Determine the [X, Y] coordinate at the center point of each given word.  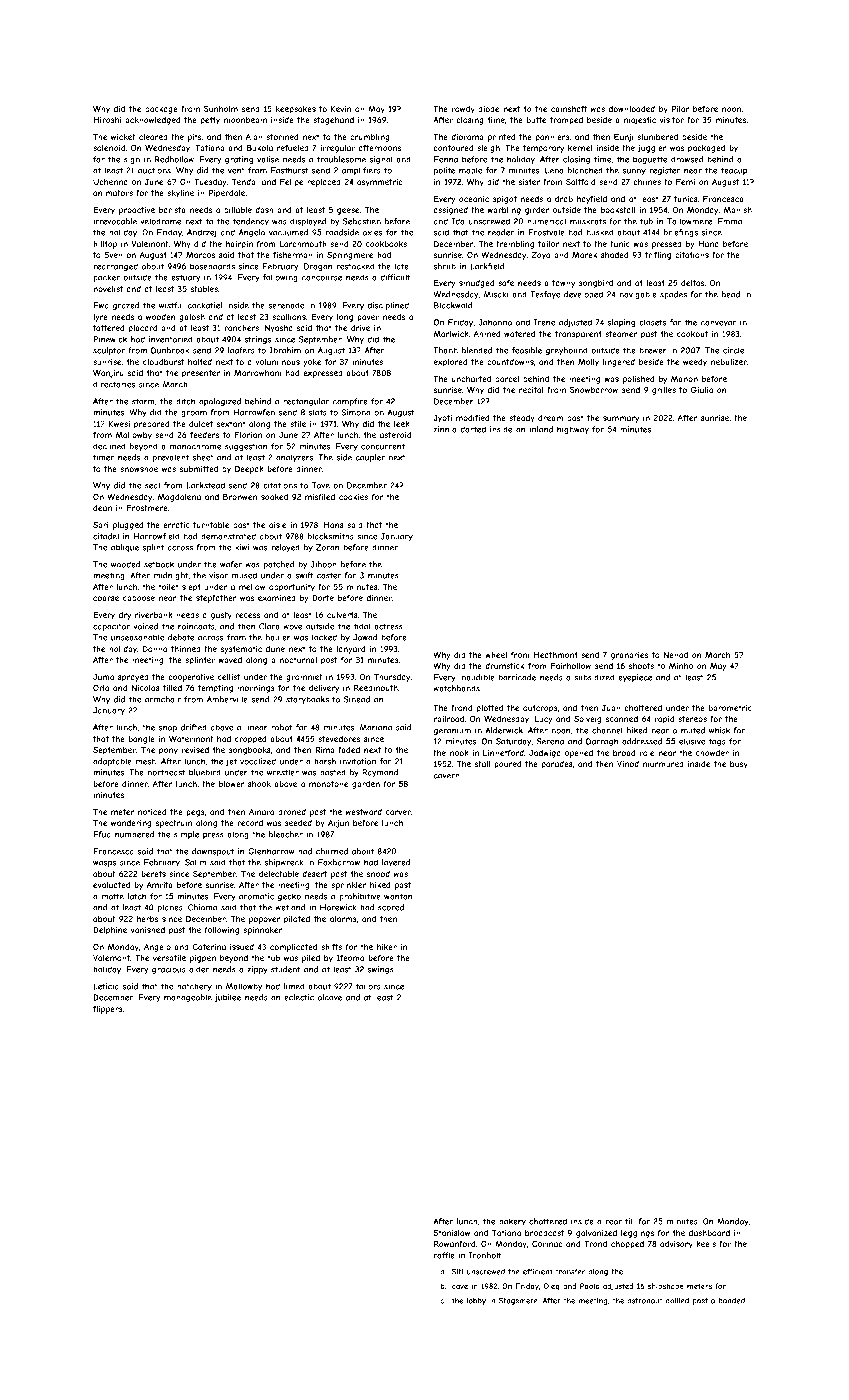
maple [470, 171]
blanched [585, 170]
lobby [476, 1301]
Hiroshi [107, 120]
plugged [128, 526]
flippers [108, 1010]
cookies [353, 497]
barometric [730, 708]
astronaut [645, 1301]
